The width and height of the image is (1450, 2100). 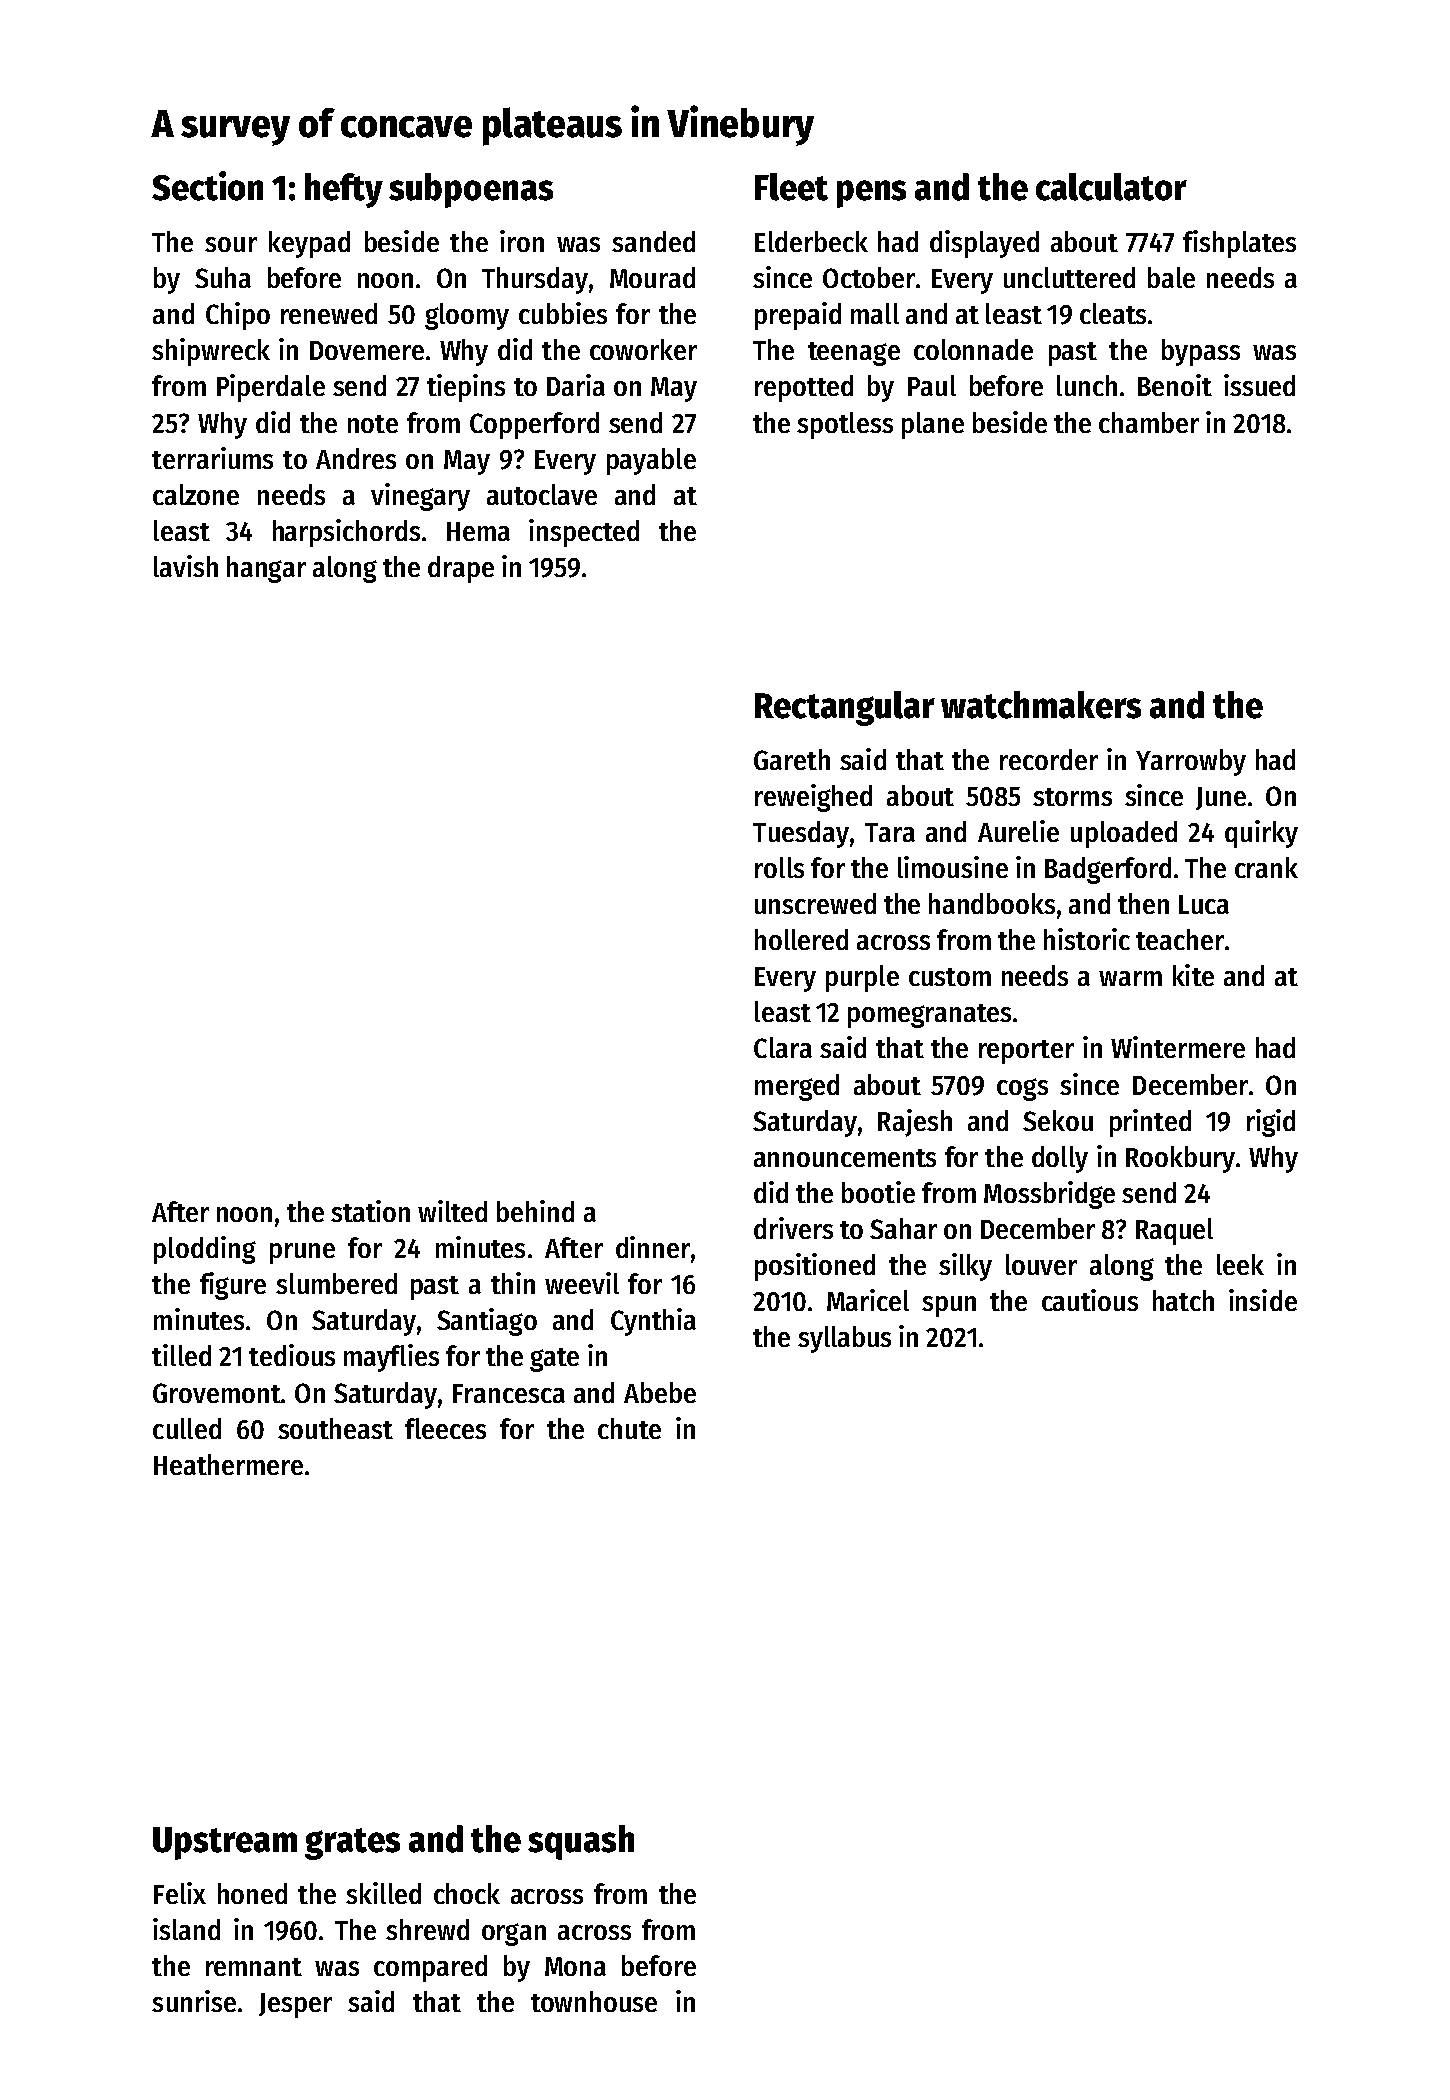 I want to click on cautious, so click(x=1090, y=1300).
